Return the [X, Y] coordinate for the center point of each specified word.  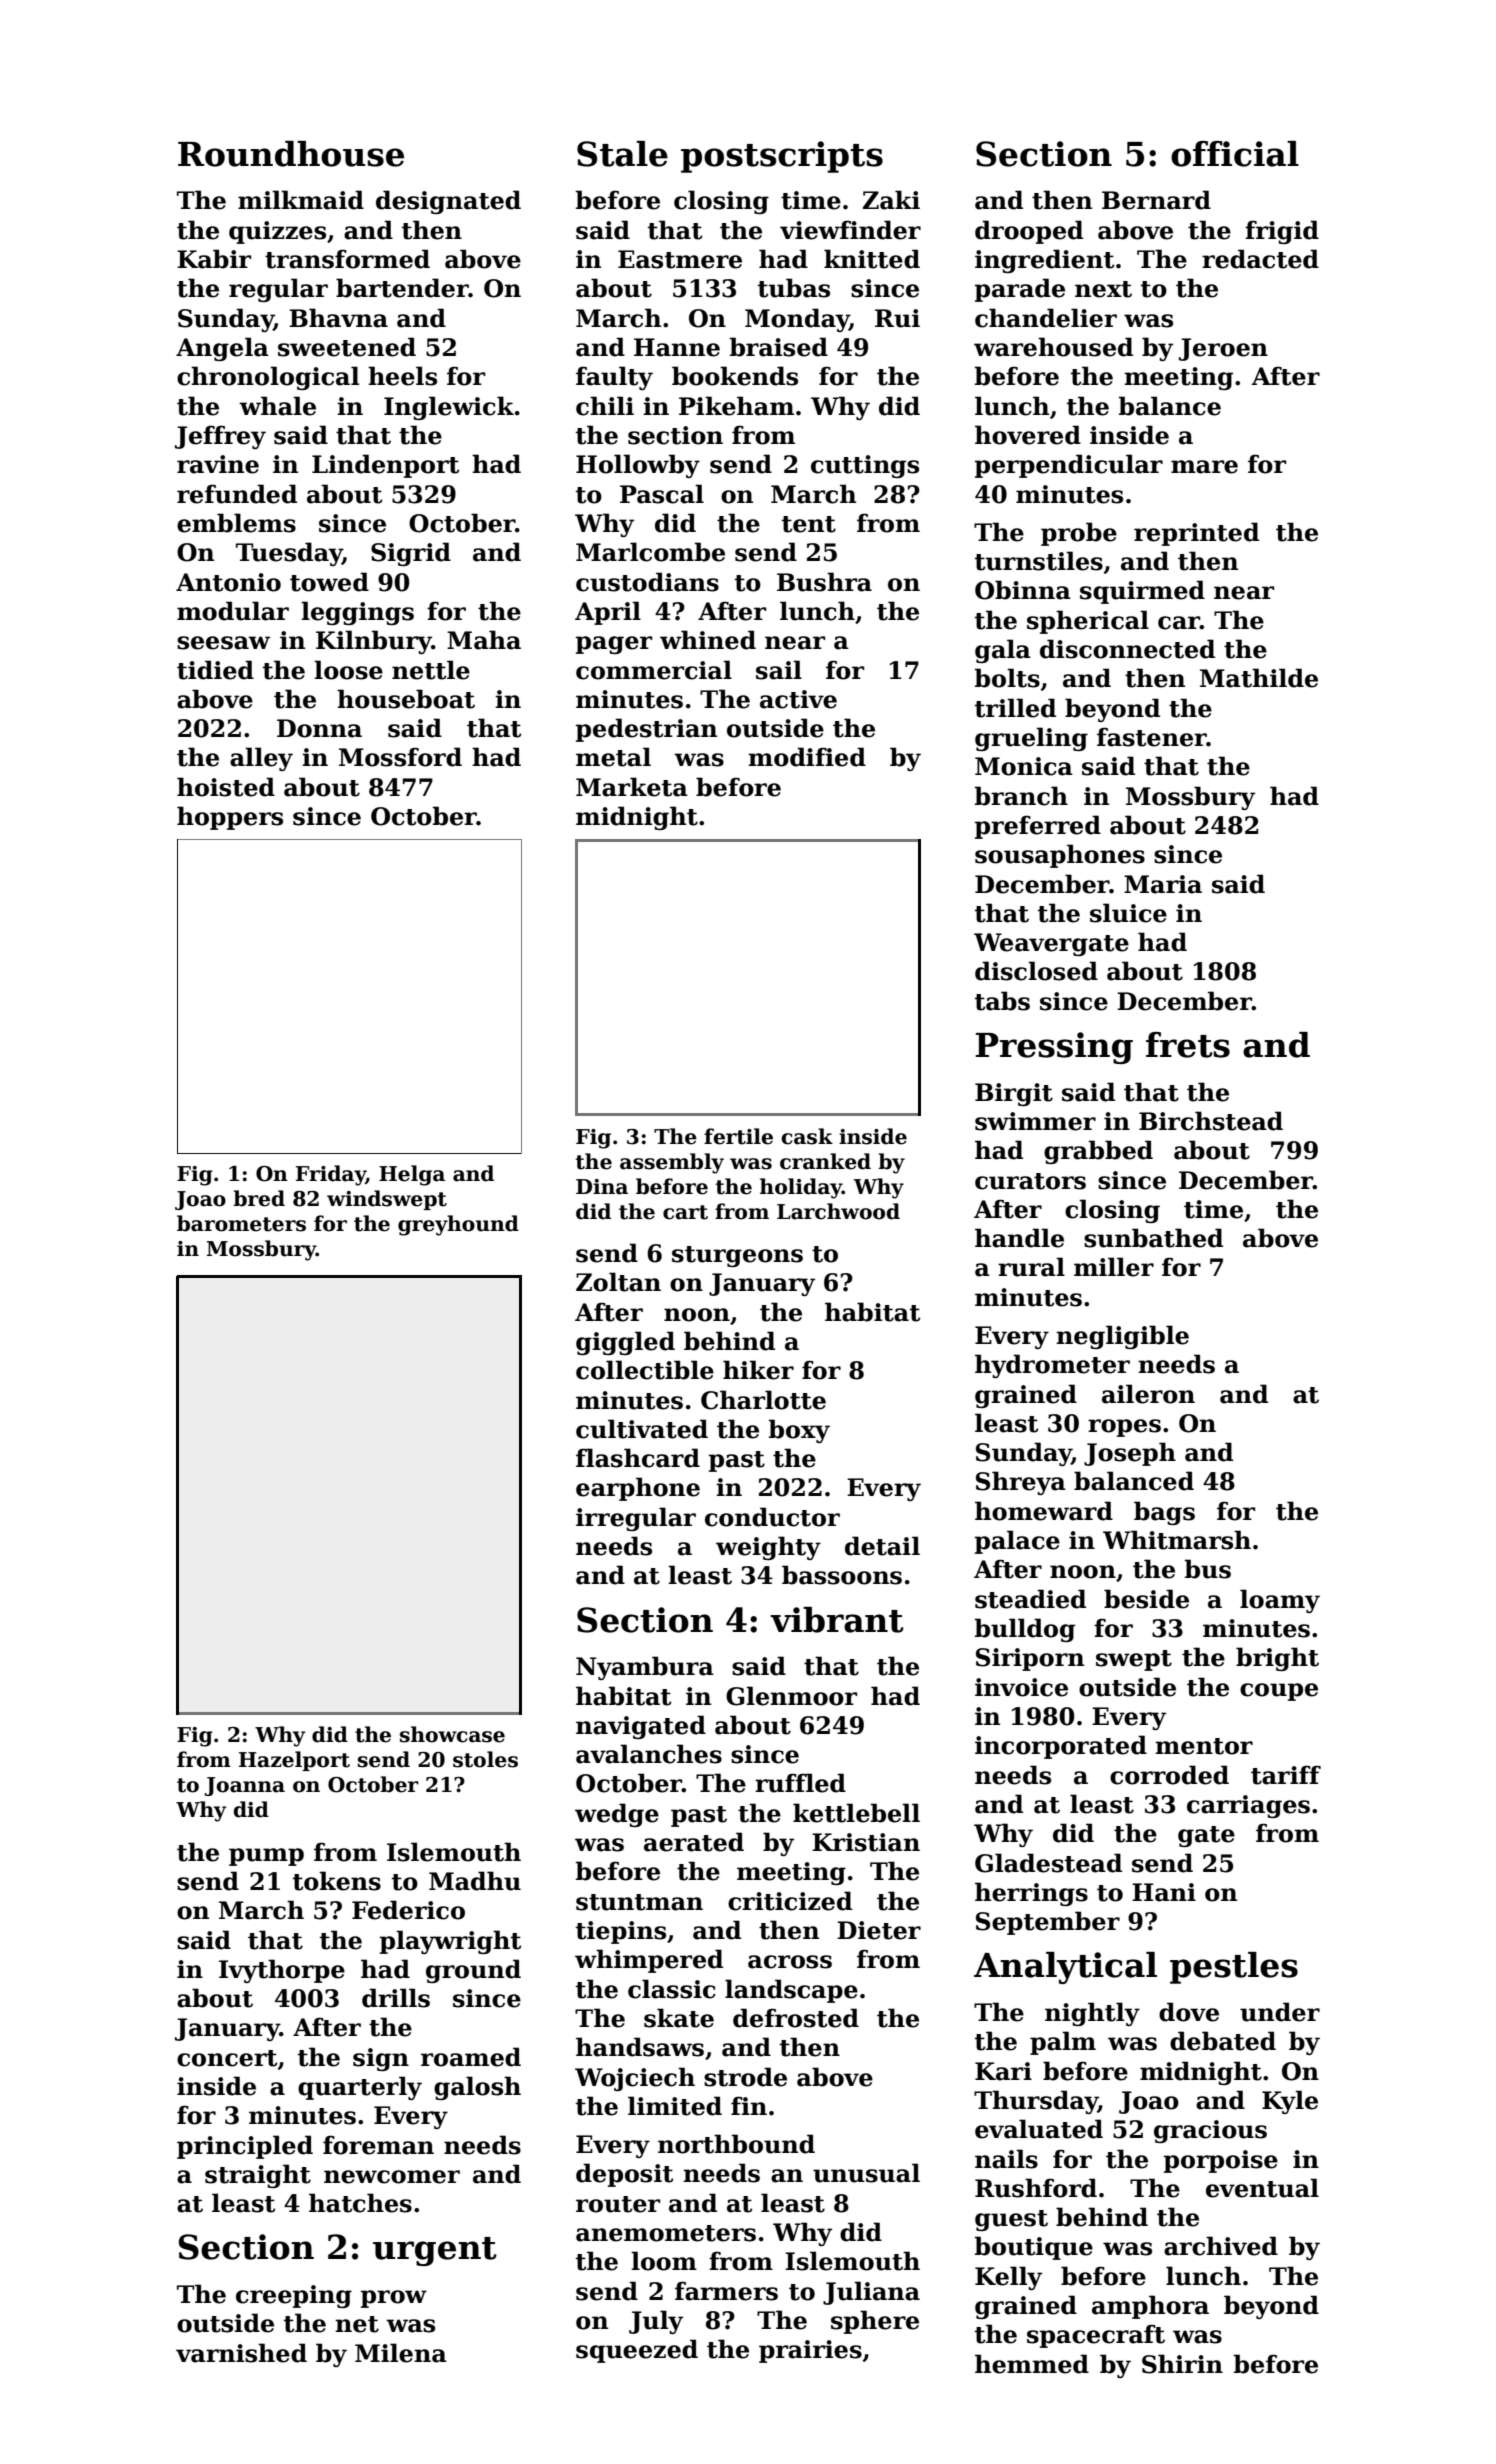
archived [1221, 2246]
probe [1079, 534]
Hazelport [294, 1761]
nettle [431, 670]
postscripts [782, 157]
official [1235, 154]
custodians [647, 582]
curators [1030, 1181]
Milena [401, 2353]
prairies [810, 2351]
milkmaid [301, 200]
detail [882, 1546]
